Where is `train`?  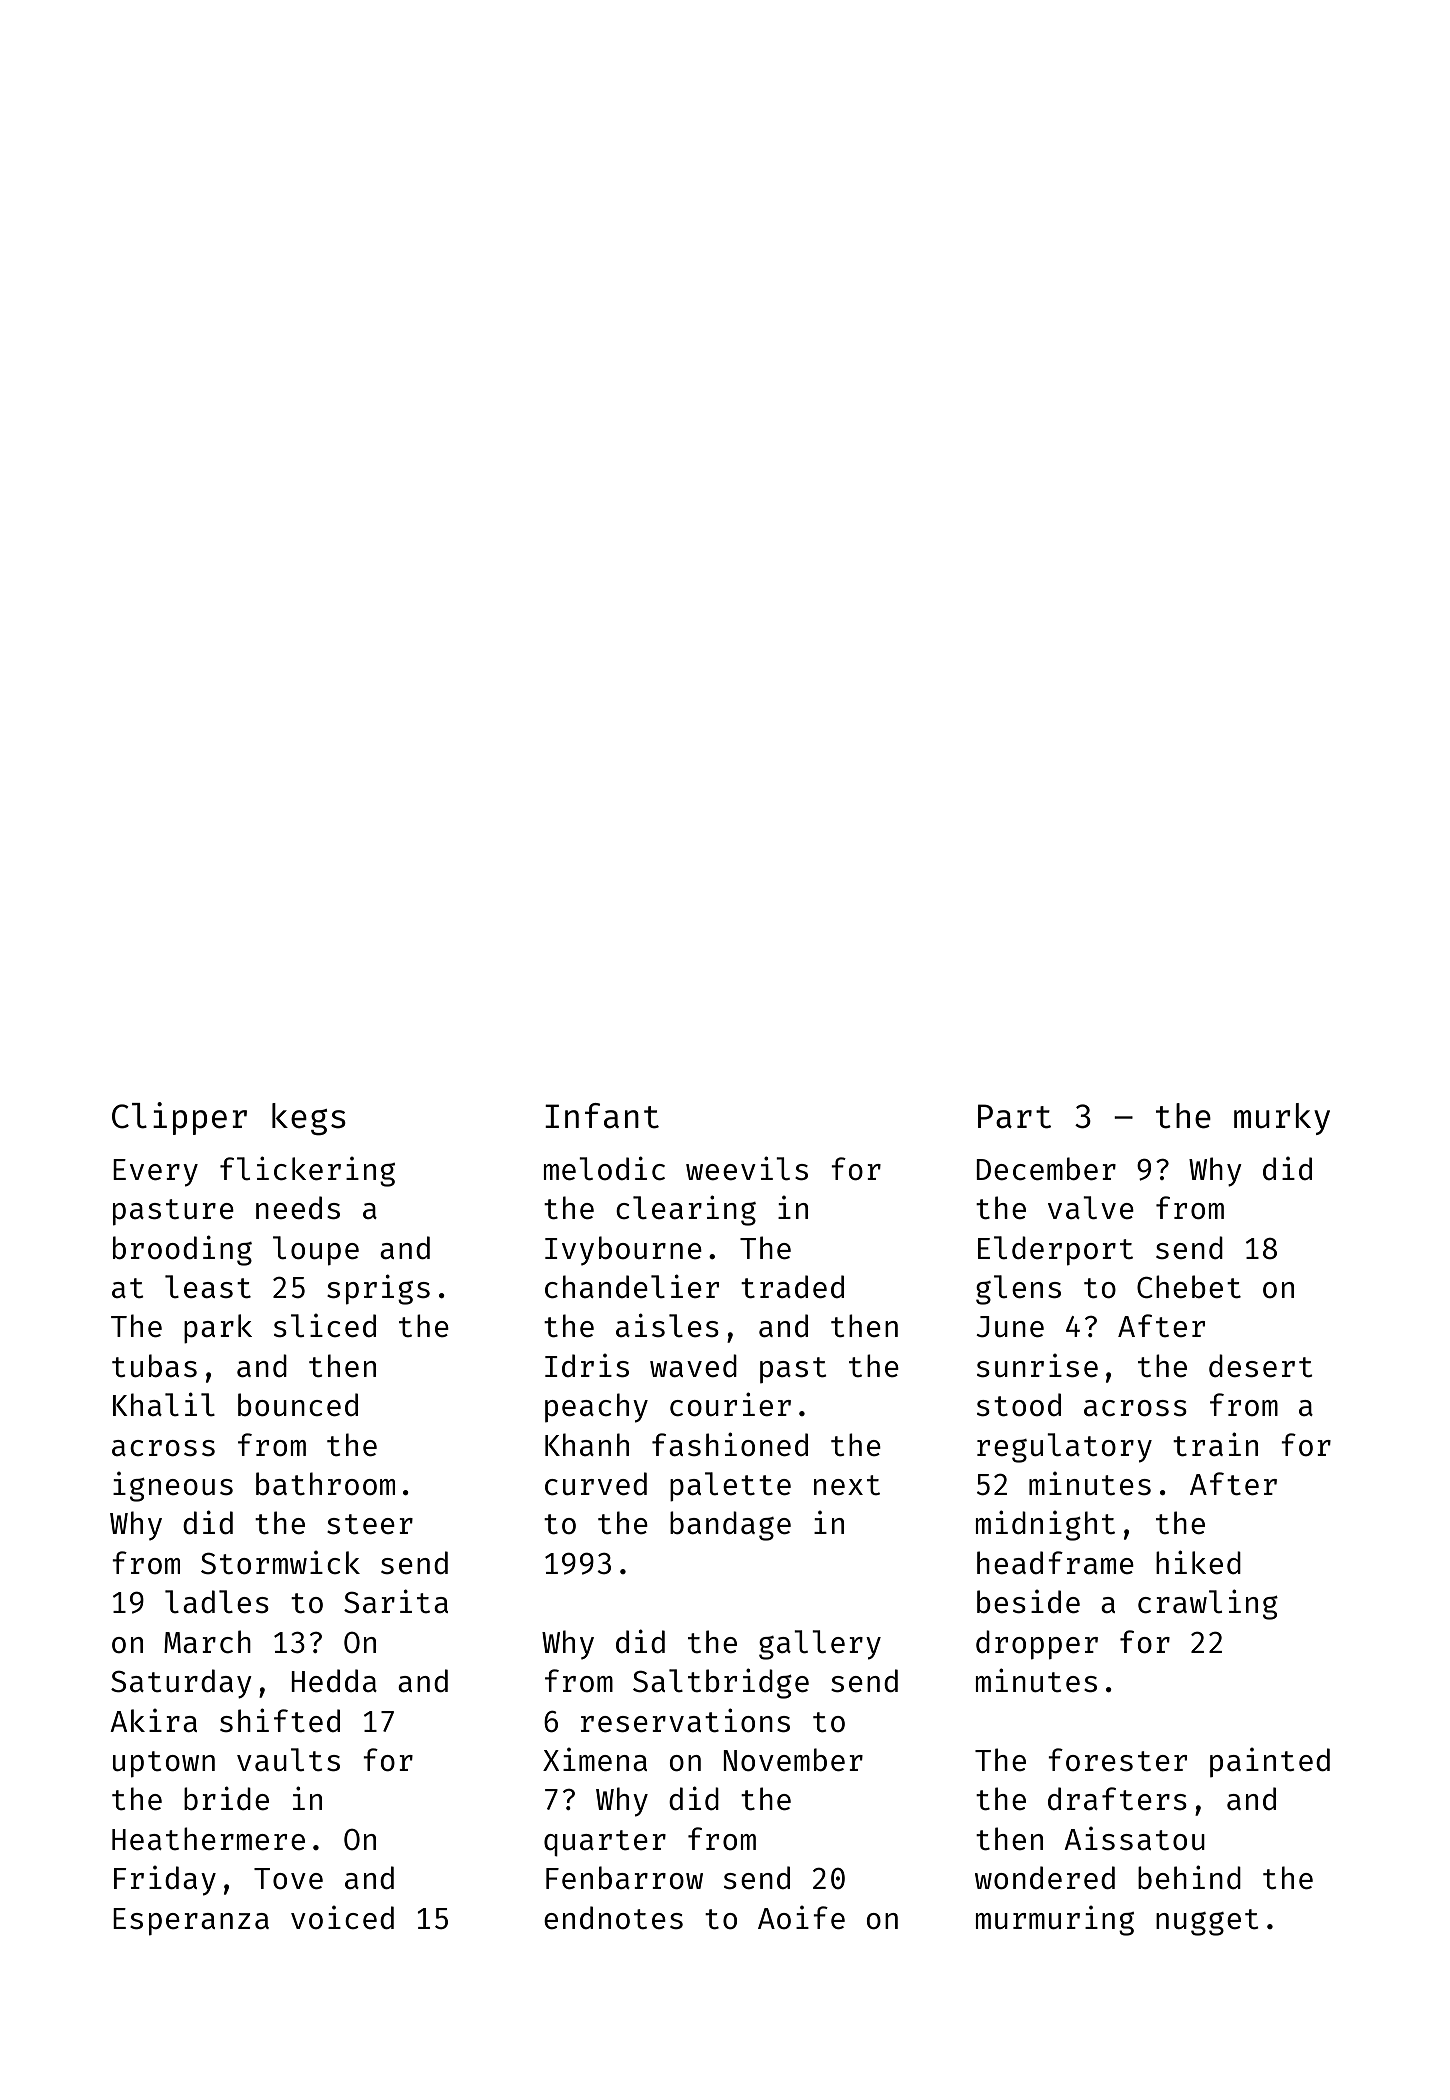 train is located at coordinates (1215, 1444).
